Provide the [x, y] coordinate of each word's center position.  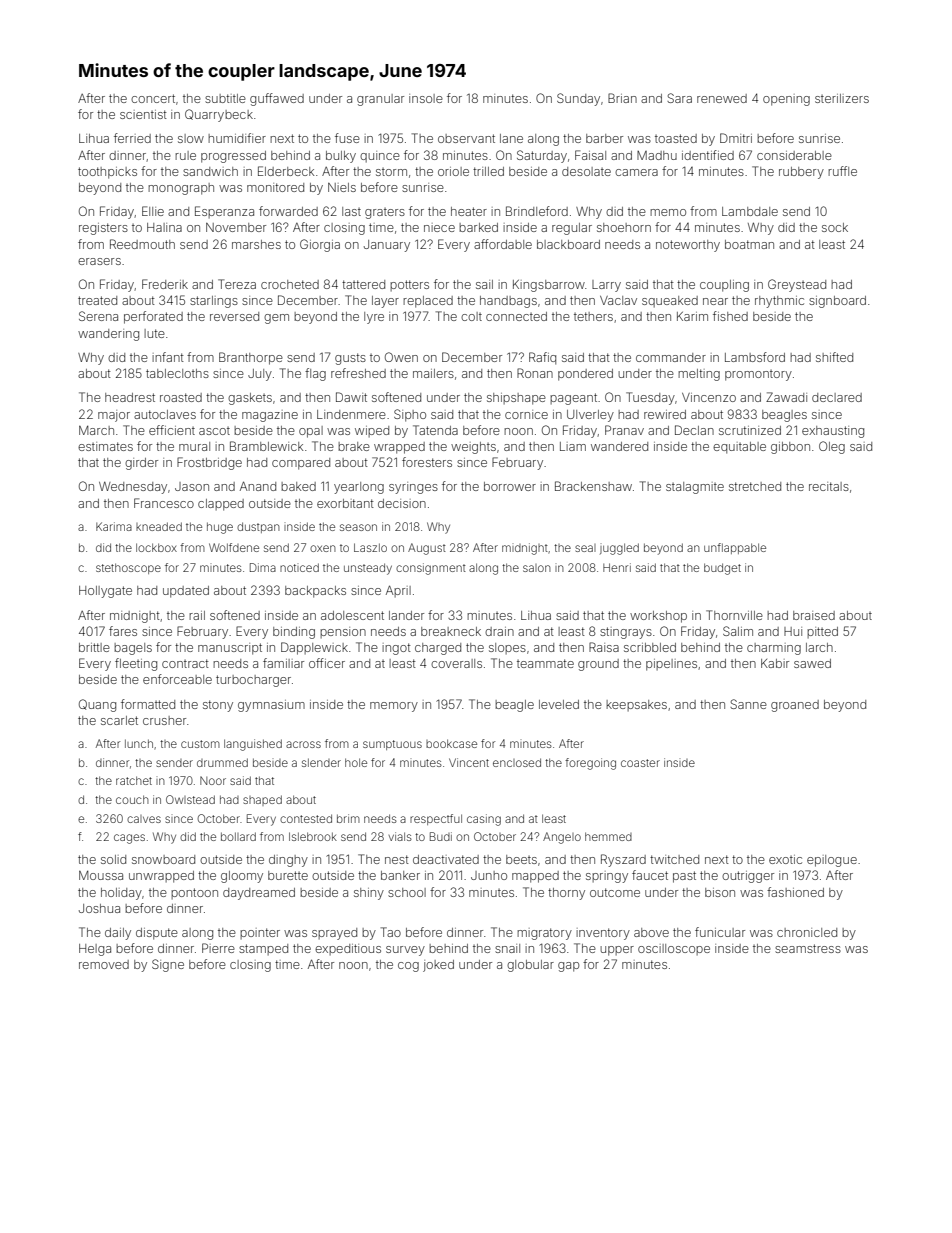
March [96, 430]
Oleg [832, 447]
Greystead [797, 285]
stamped [263, 949]
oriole [453, 171]
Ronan [535, 373]
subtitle [225, 98]
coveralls [456, 663]
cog [408, 967]
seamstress [808, 948]
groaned [795, 706]
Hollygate [105, 592]
